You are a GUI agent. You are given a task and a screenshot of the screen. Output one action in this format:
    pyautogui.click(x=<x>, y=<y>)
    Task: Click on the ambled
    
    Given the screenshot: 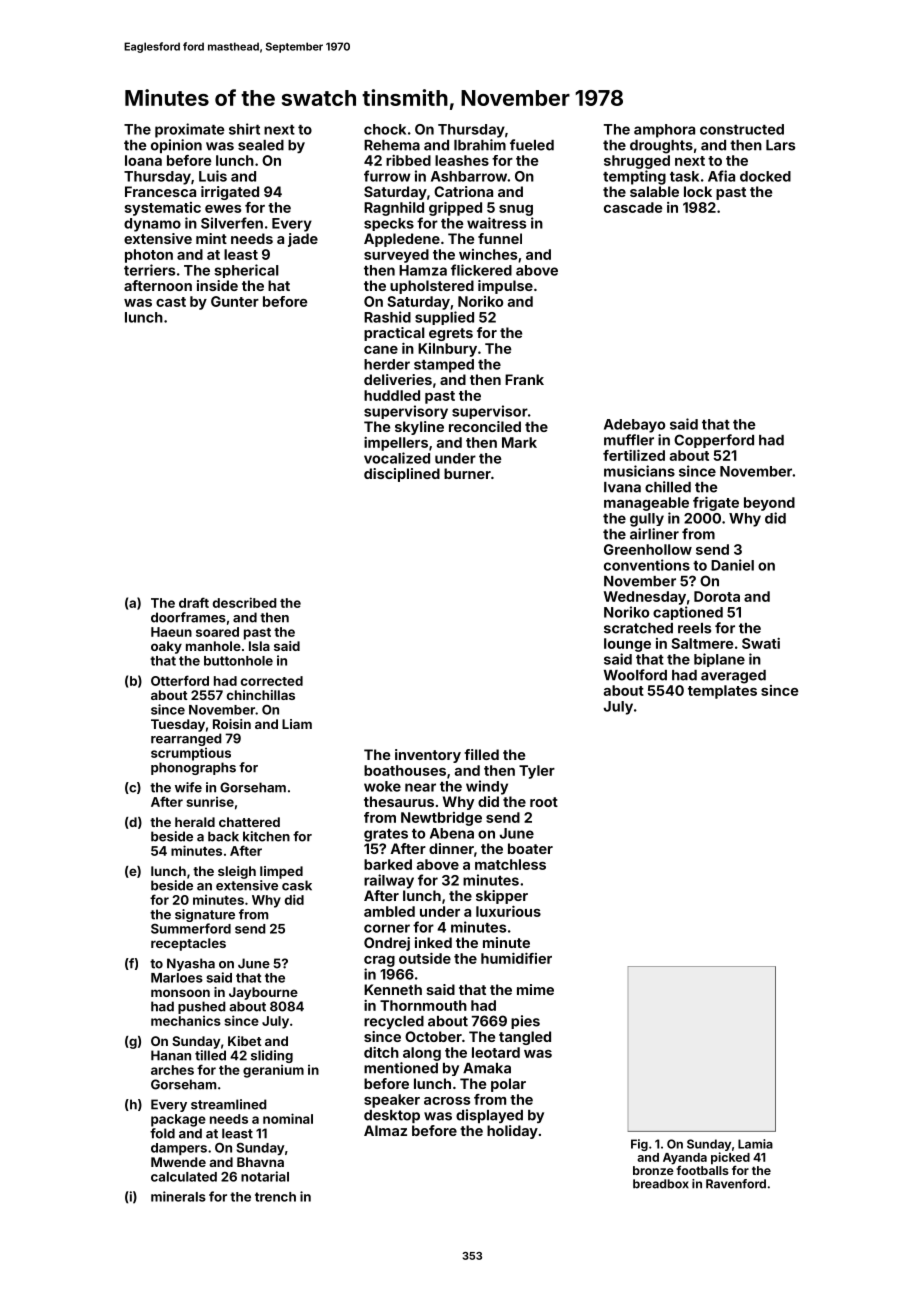 What is the action you would take?
    pyautogui.click(x=389, y=911)
